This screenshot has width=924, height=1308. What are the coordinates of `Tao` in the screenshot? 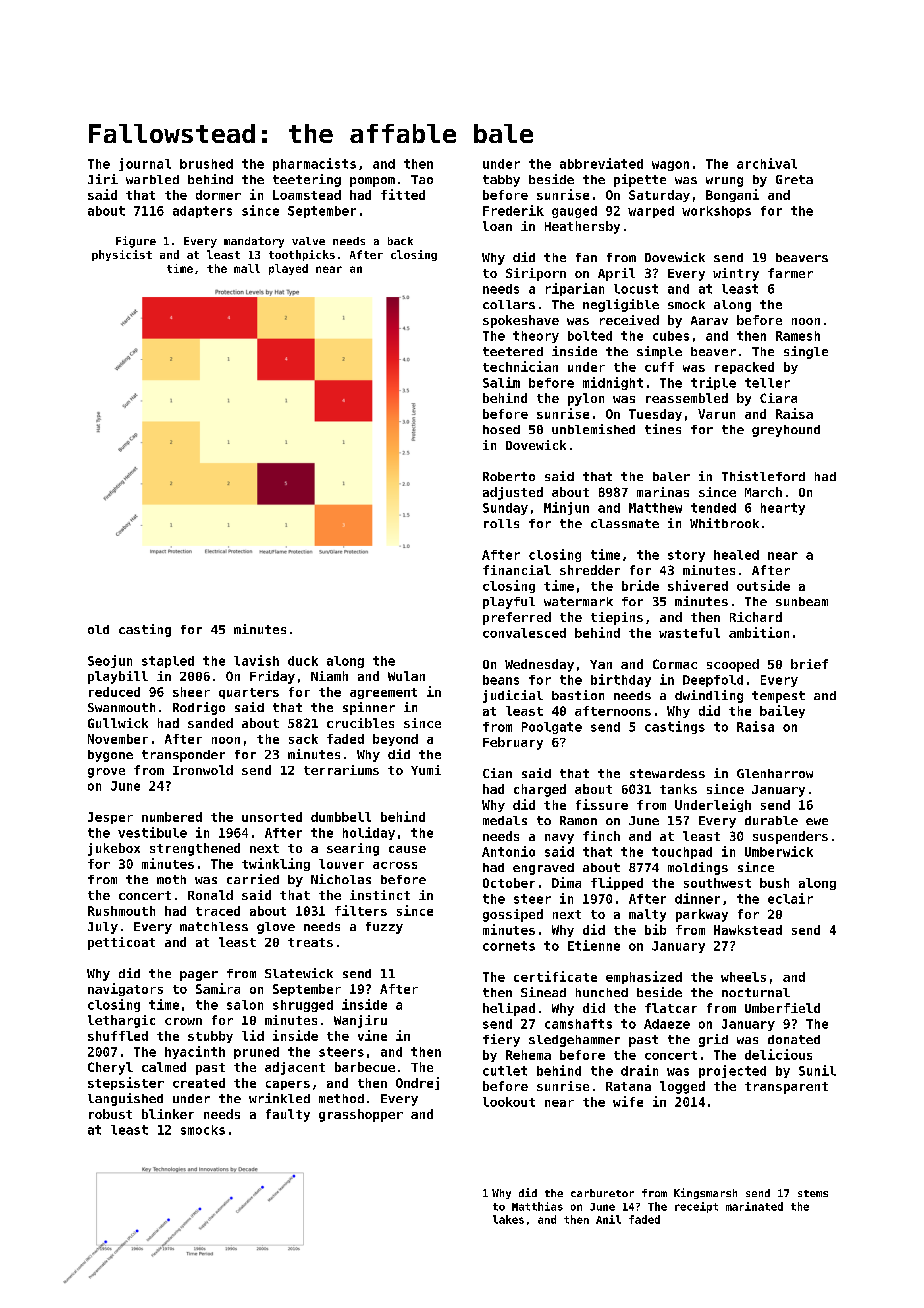 It's located at (422, 179).
